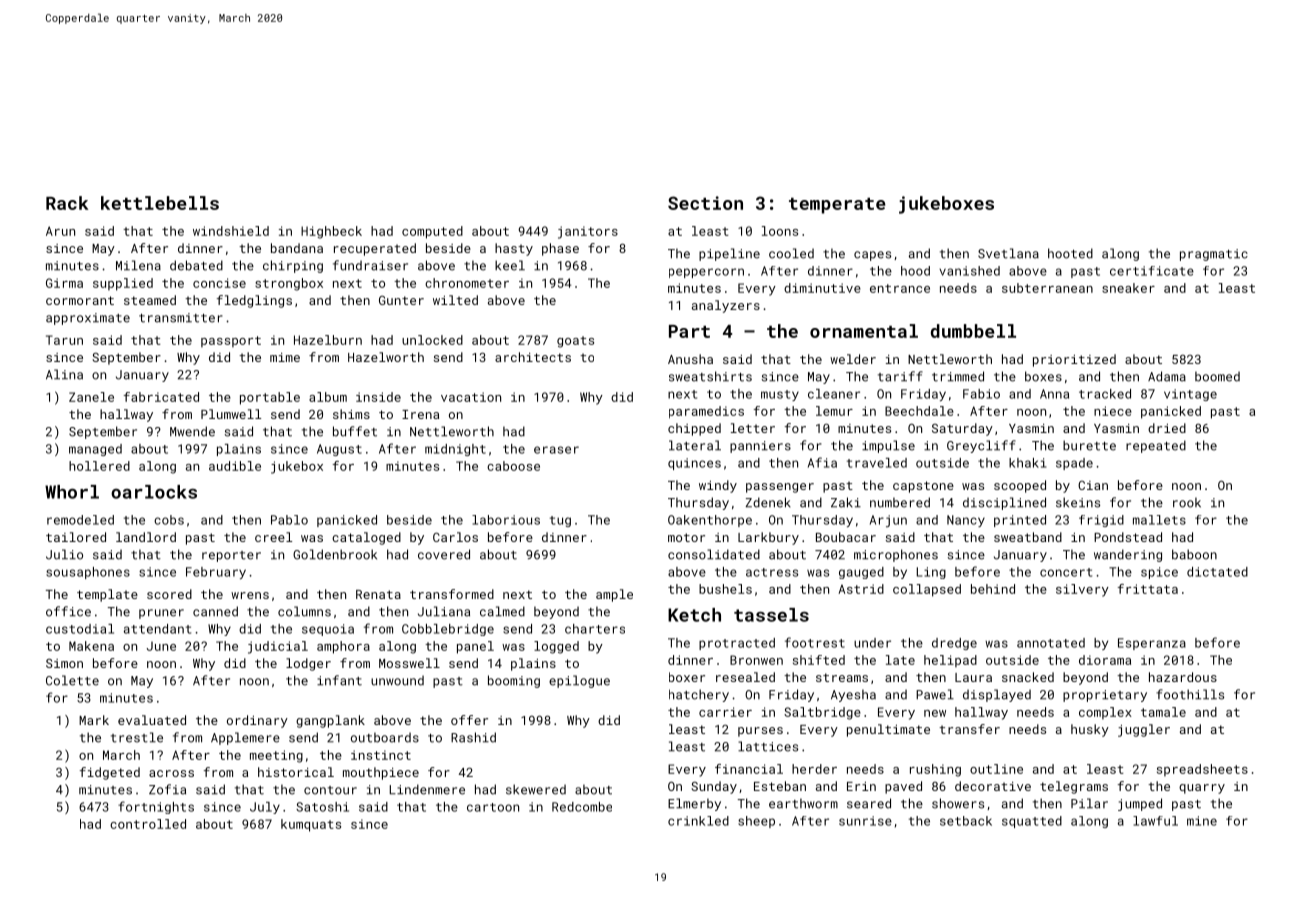  Describe the element at coordinates (822, 713) in the page. I see `Saltbridge` at that location.
